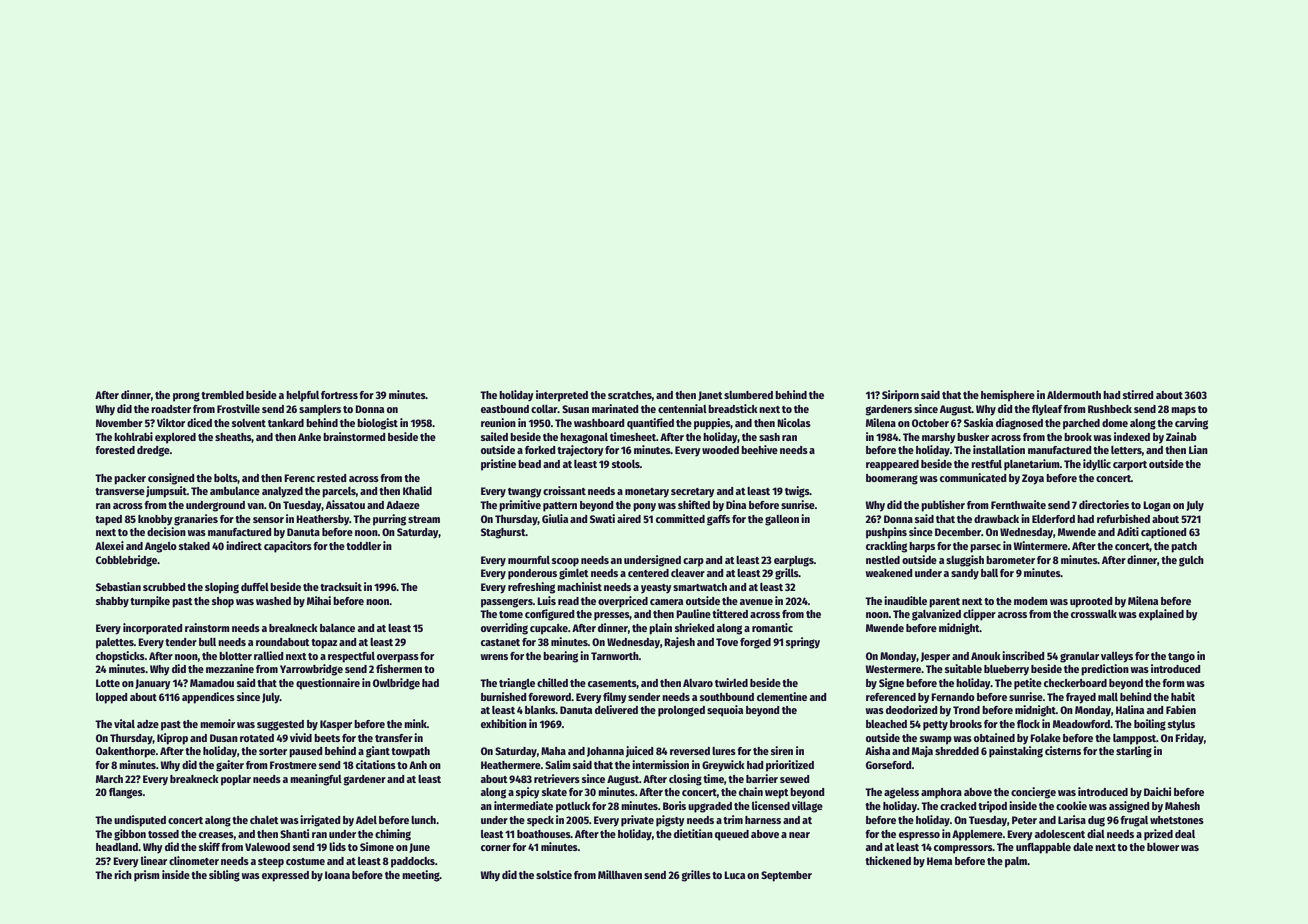  Describe the element at coordinates (620, 874) in the page. I see `Millhaven` at that location.
